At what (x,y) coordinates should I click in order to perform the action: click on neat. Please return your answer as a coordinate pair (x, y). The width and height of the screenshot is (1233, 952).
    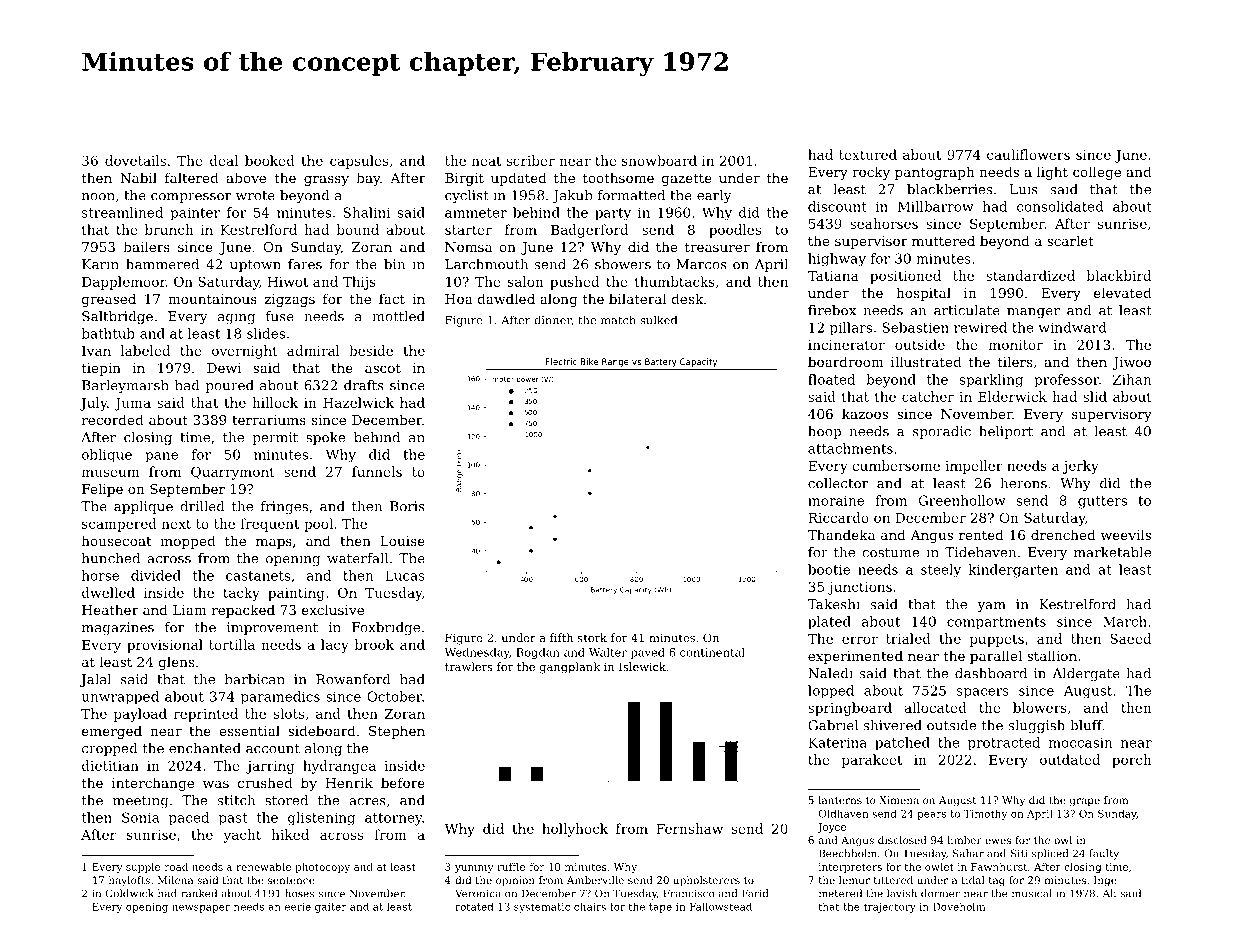
    Looking at the image, I should click on (487, 161).
